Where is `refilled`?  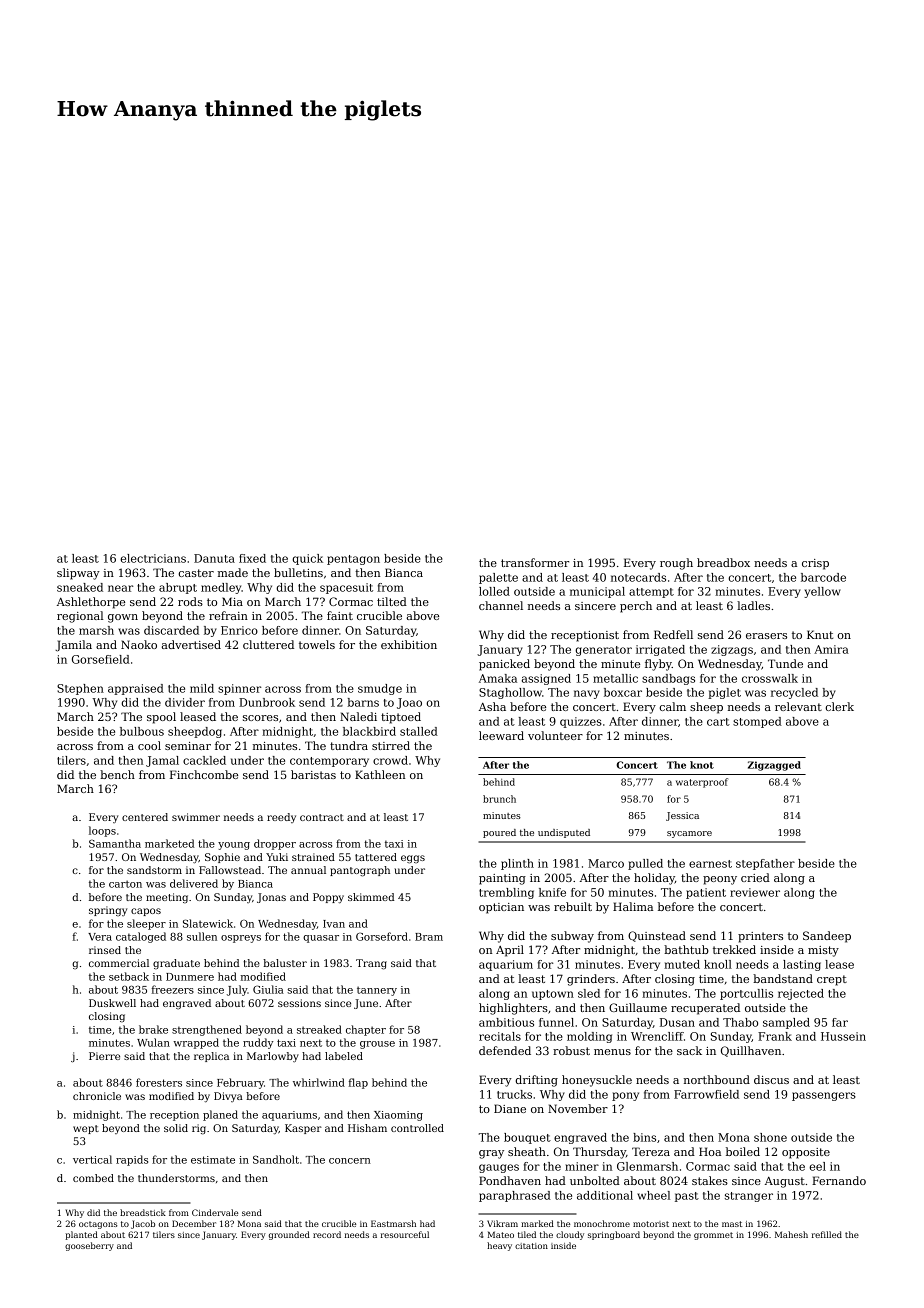 refilled is located at coordinates (827, 1234).
